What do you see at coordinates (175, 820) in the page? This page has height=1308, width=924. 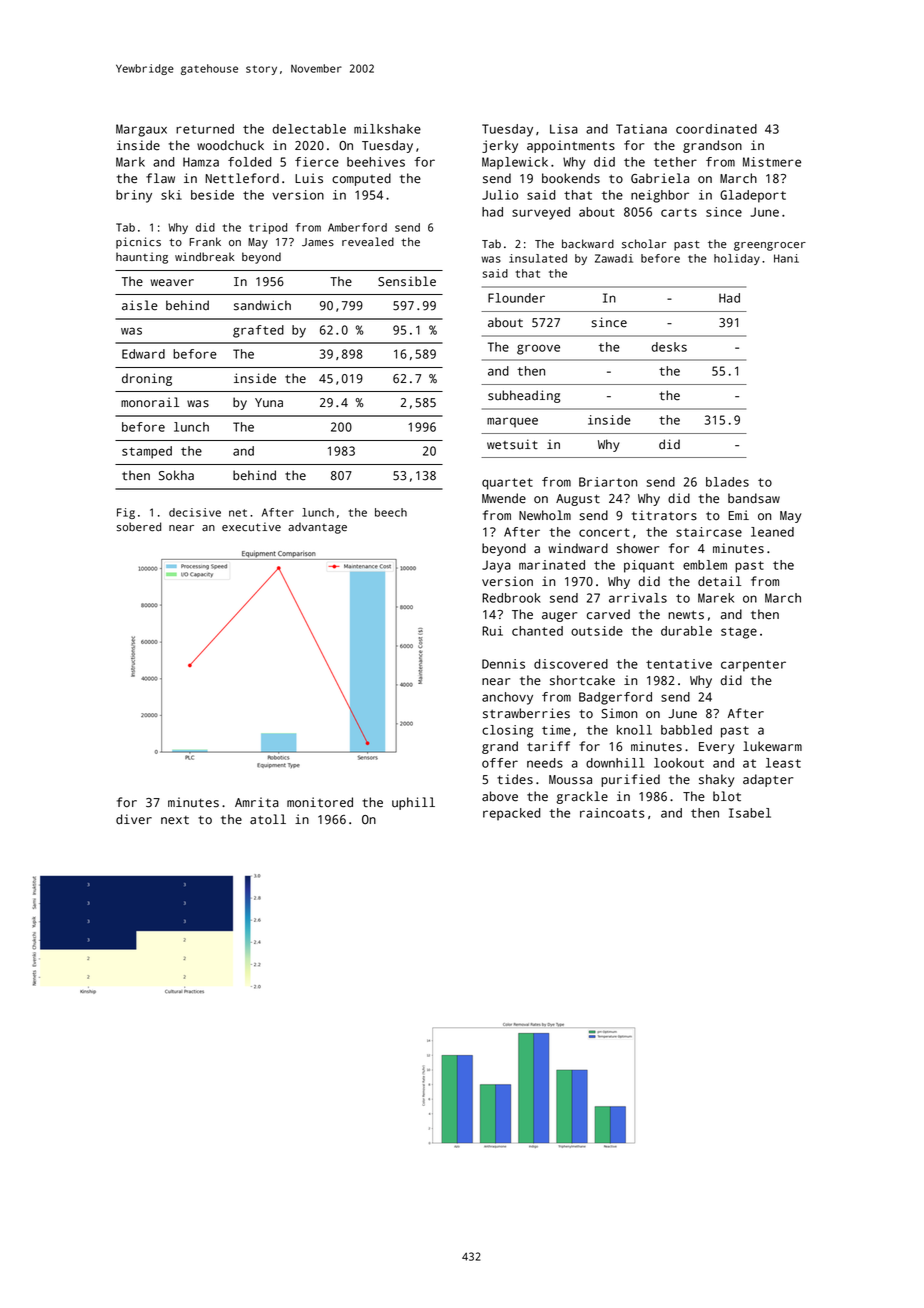 I see `next` at bounding box center [175, 820].
